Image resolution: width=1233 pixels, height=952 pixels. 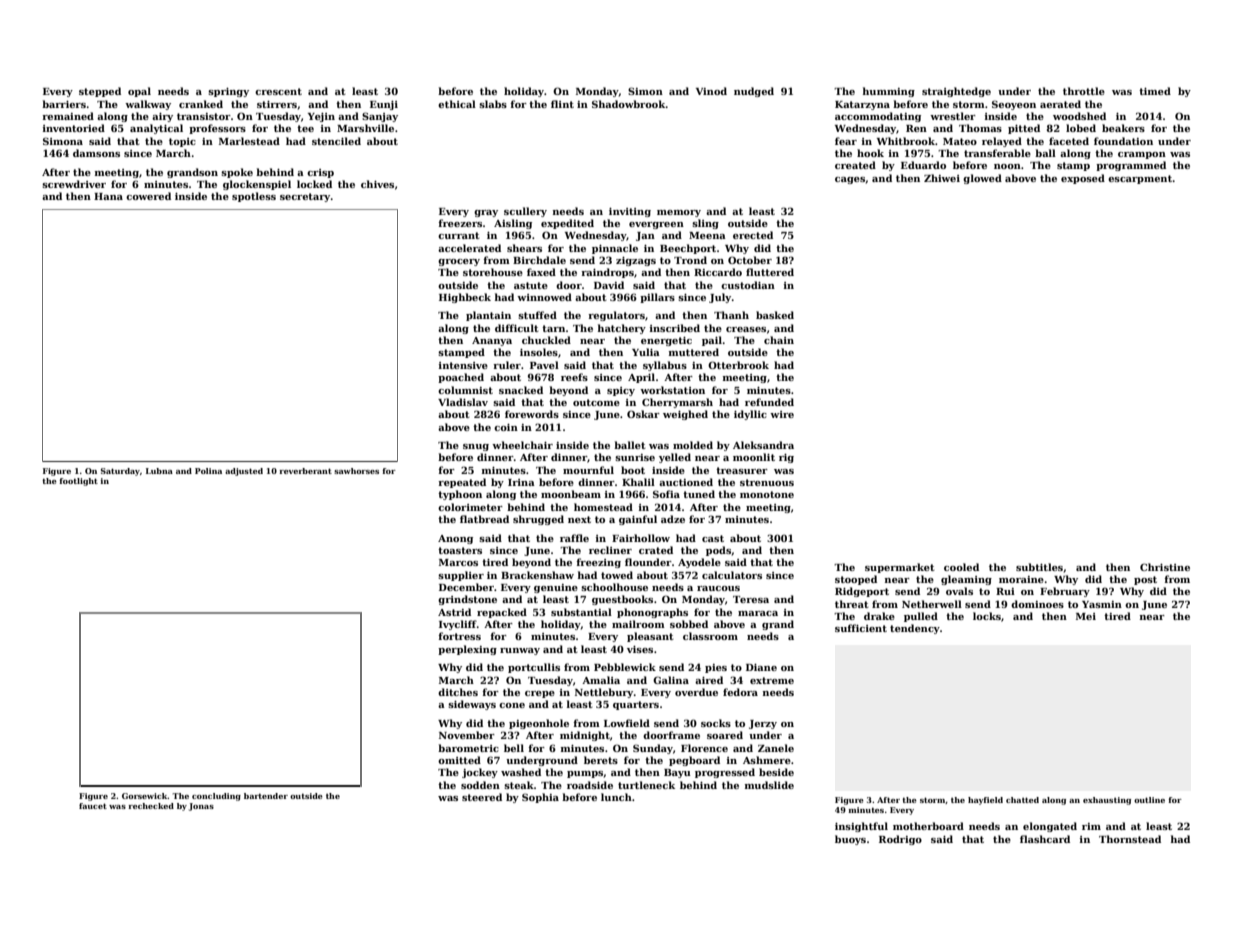 What do you see at coordinates (782, 414) in the image?
I see `wire` at bounding box center [782, 414].
